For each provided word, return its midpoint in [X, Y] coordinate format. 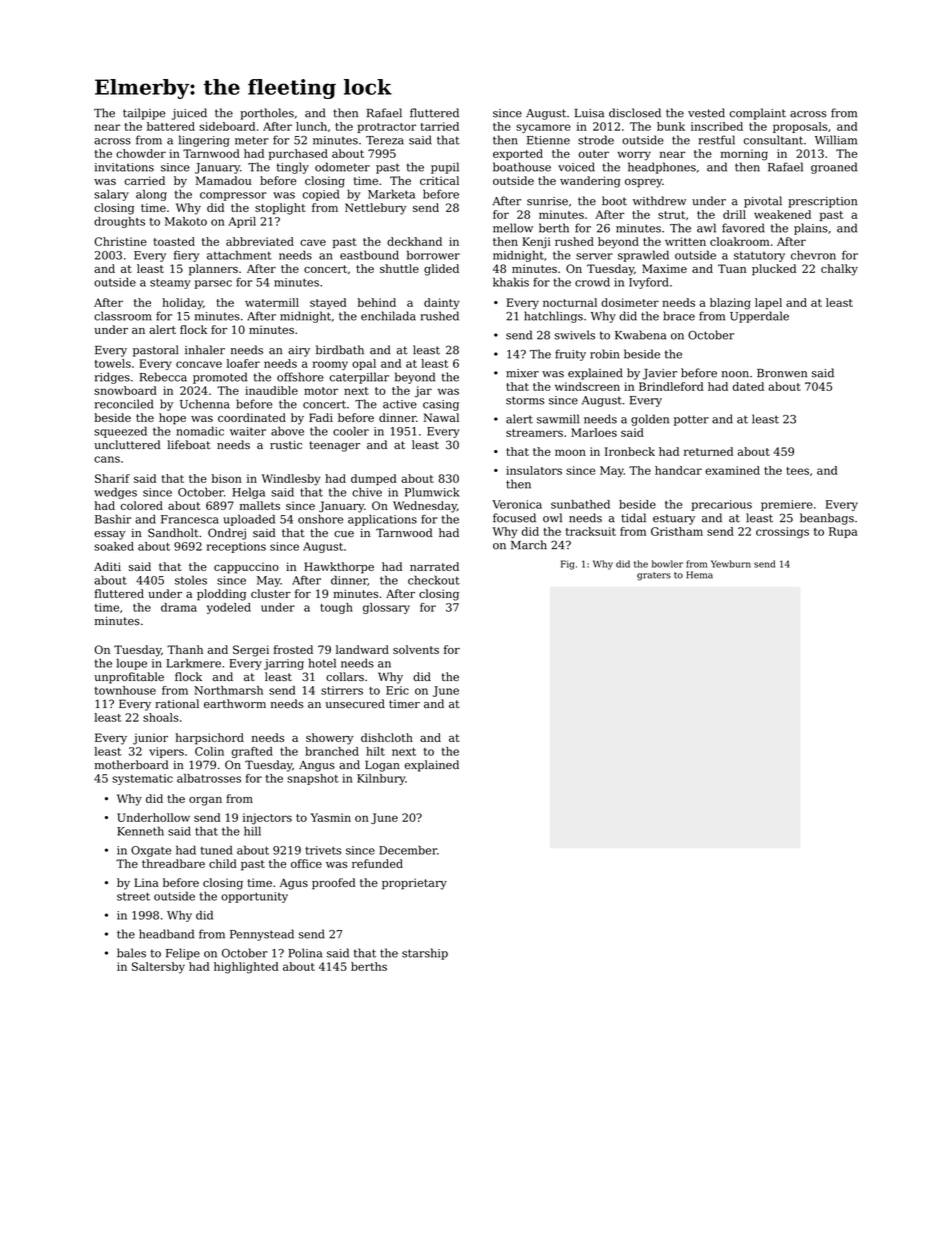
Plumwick [432, 492]
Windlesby [291, 480]
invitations [124, 167]
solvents [416, 649]
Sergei [251, 651]
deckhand [414, 241]
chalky [839, 270]
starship [425, 954]
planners [213, 270]
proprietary [414, 884]
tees [797, 471]
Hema [699, 575]
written [685, 241]
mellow [513, 228]
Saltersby [158, 968]
